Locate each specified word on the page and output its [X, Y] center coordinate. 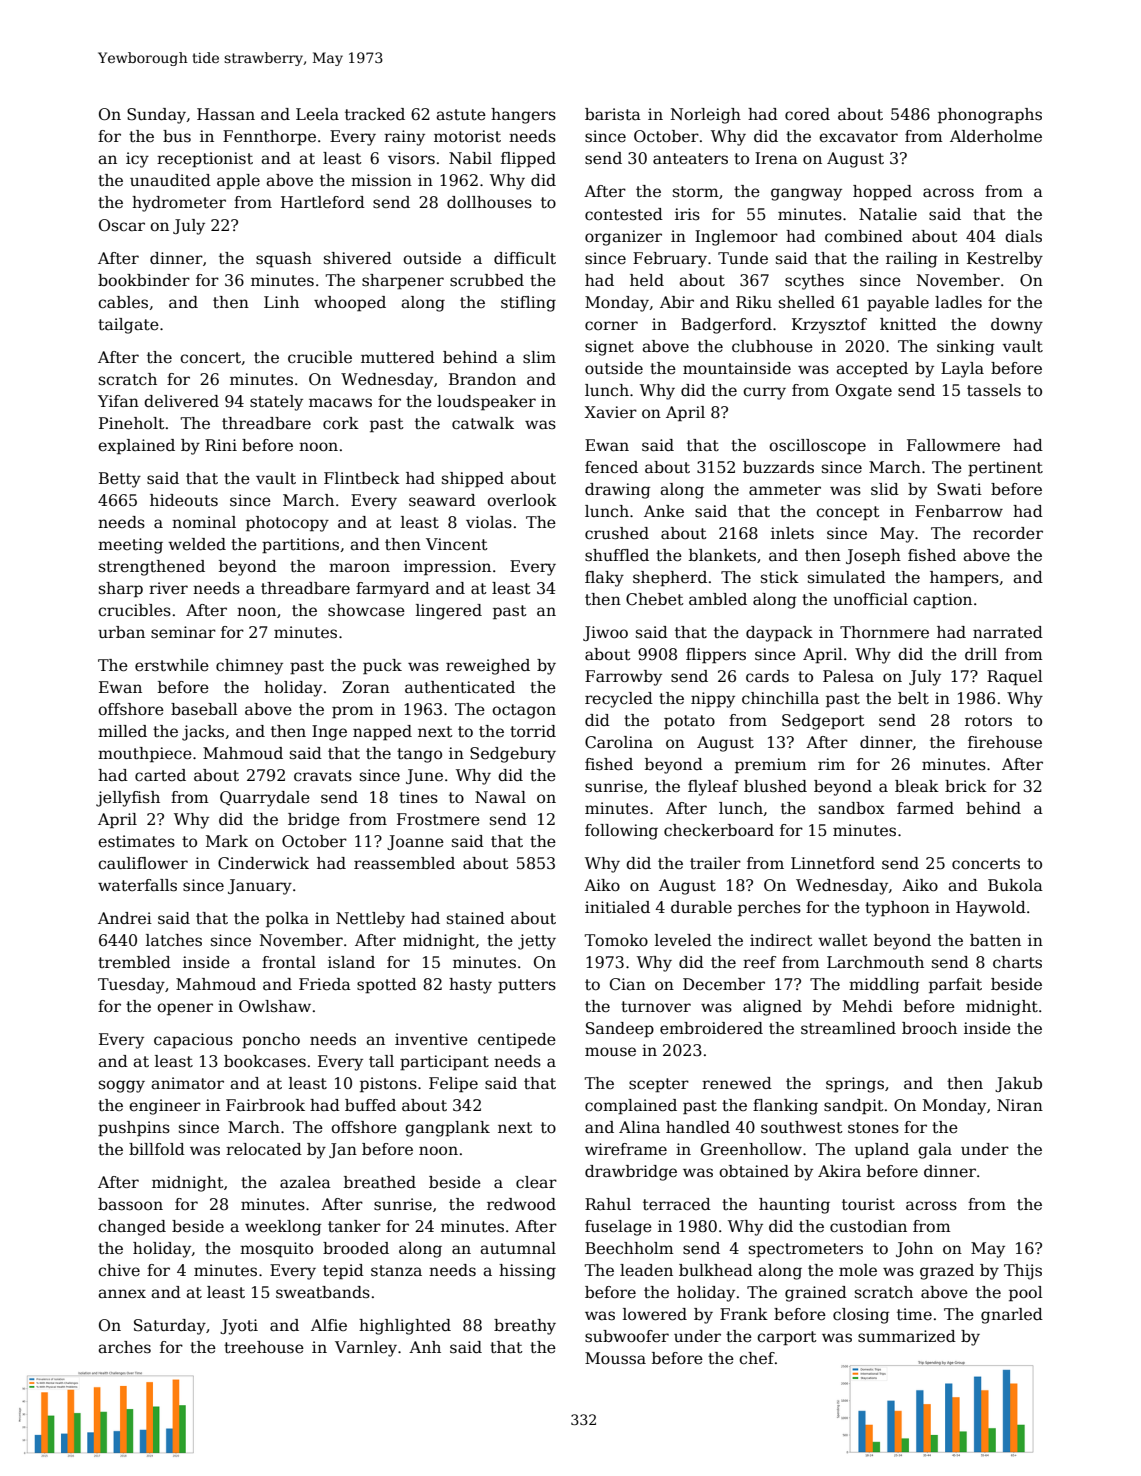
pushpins [134, 1129]
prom [353, 712]
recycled [619, 700]
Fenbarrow [959, 511]
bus [177, 136]
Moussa [615, 1358]
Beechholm [629, 1248]
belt [913, 698]
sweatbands [323, 1292]
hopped [882, 193]
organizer [623, 238]
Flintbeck [362, 478]
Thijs [1023, 1272]
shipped [473, 480]
